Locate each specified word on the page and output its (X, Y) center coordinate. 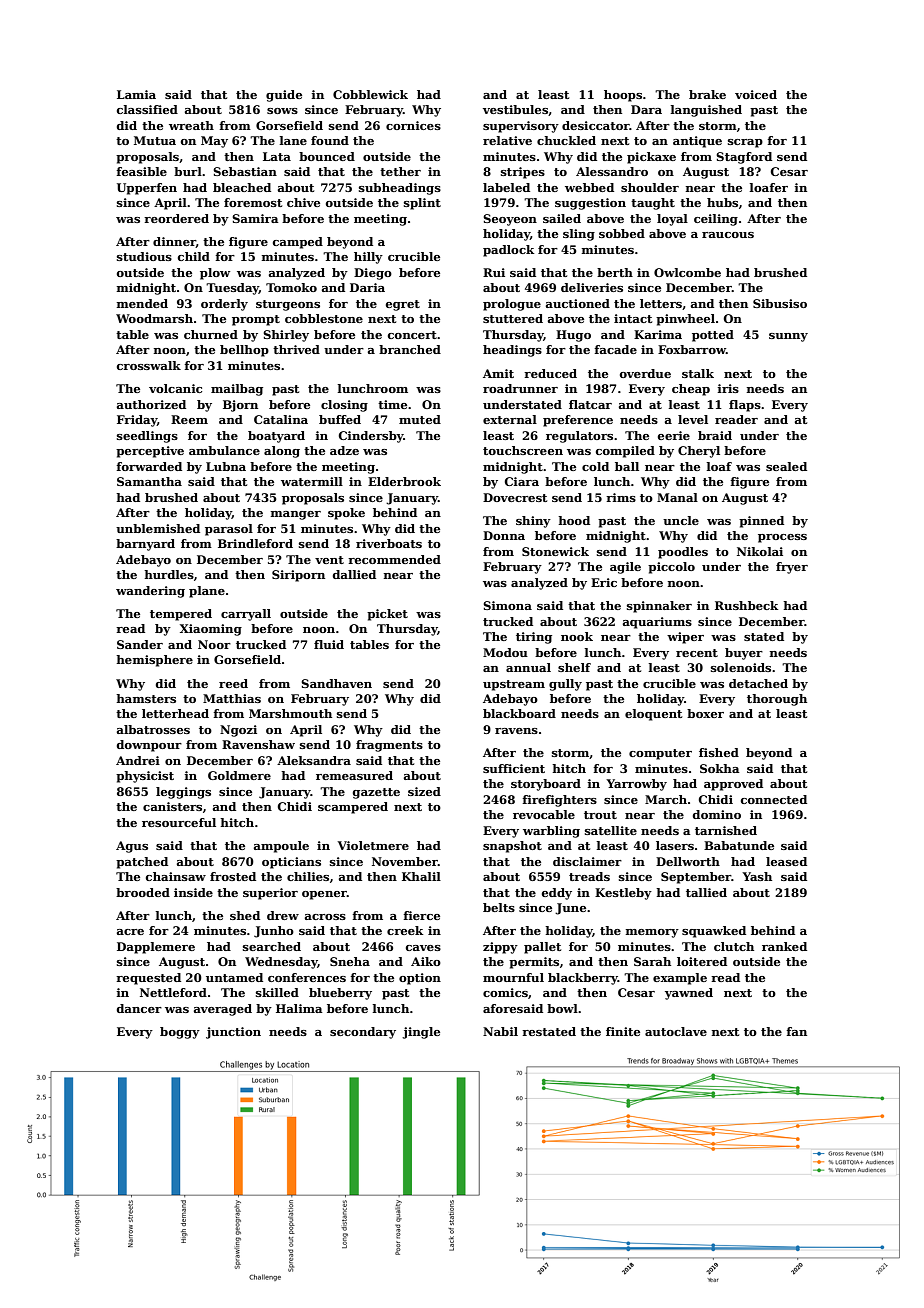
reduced (550, 373)
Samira (255, 218)
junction (233, 1033)
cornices (413, 125)
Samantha (149, 481)
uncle (681, 520)
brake (707, 94)
